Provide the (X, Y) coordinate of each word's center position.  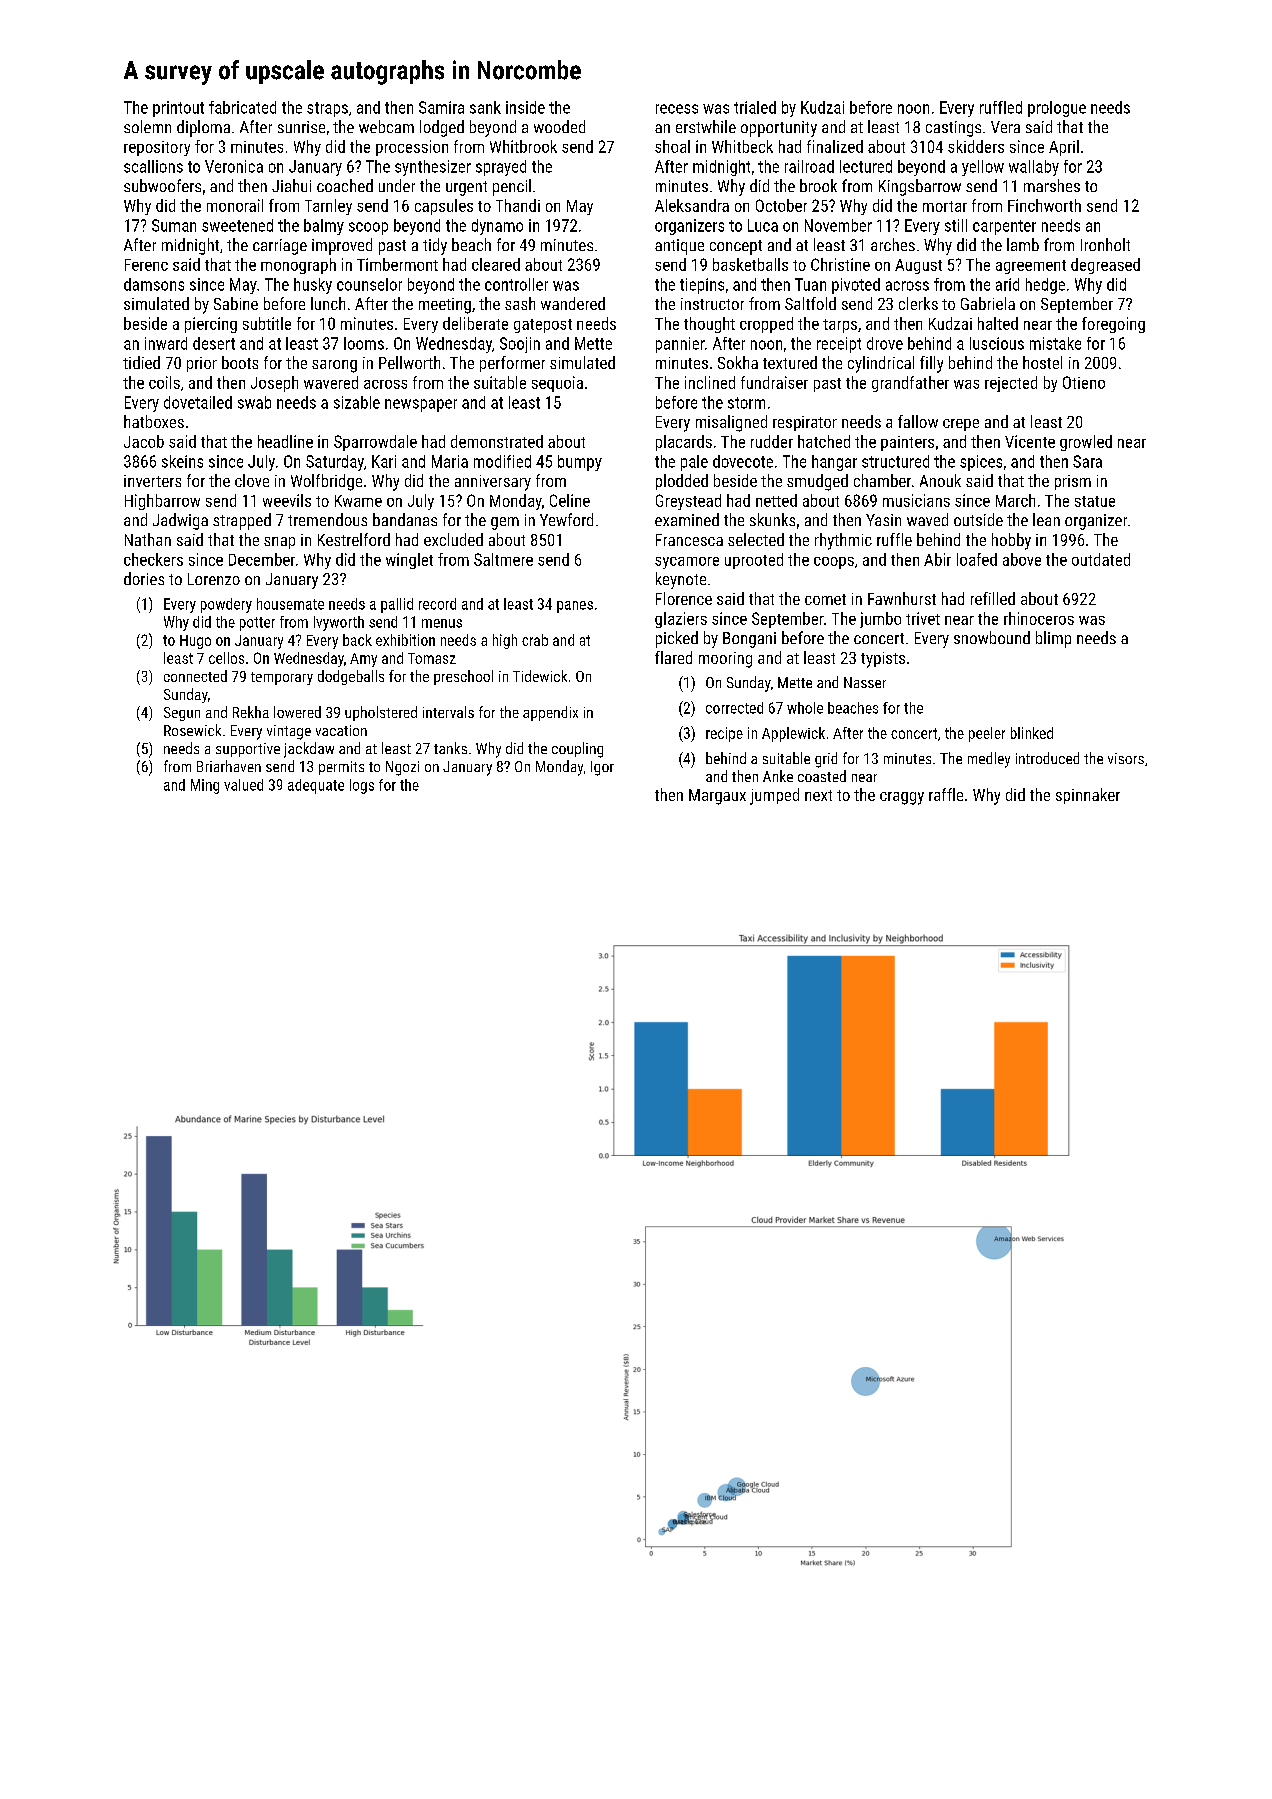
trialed (755, 107)
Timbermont (397, 264)
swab (254, 402)
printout (178, 109)
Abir (937, 559)
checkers (153, 559)
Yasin (883, 520)
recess (677, 109)
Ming (205, 786)
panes (575, 607)
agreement (1031, 267)
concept (736, 247)
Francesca (689, 540)
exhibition (405, 640)
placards (684, 443)
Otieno (1084, 382)
